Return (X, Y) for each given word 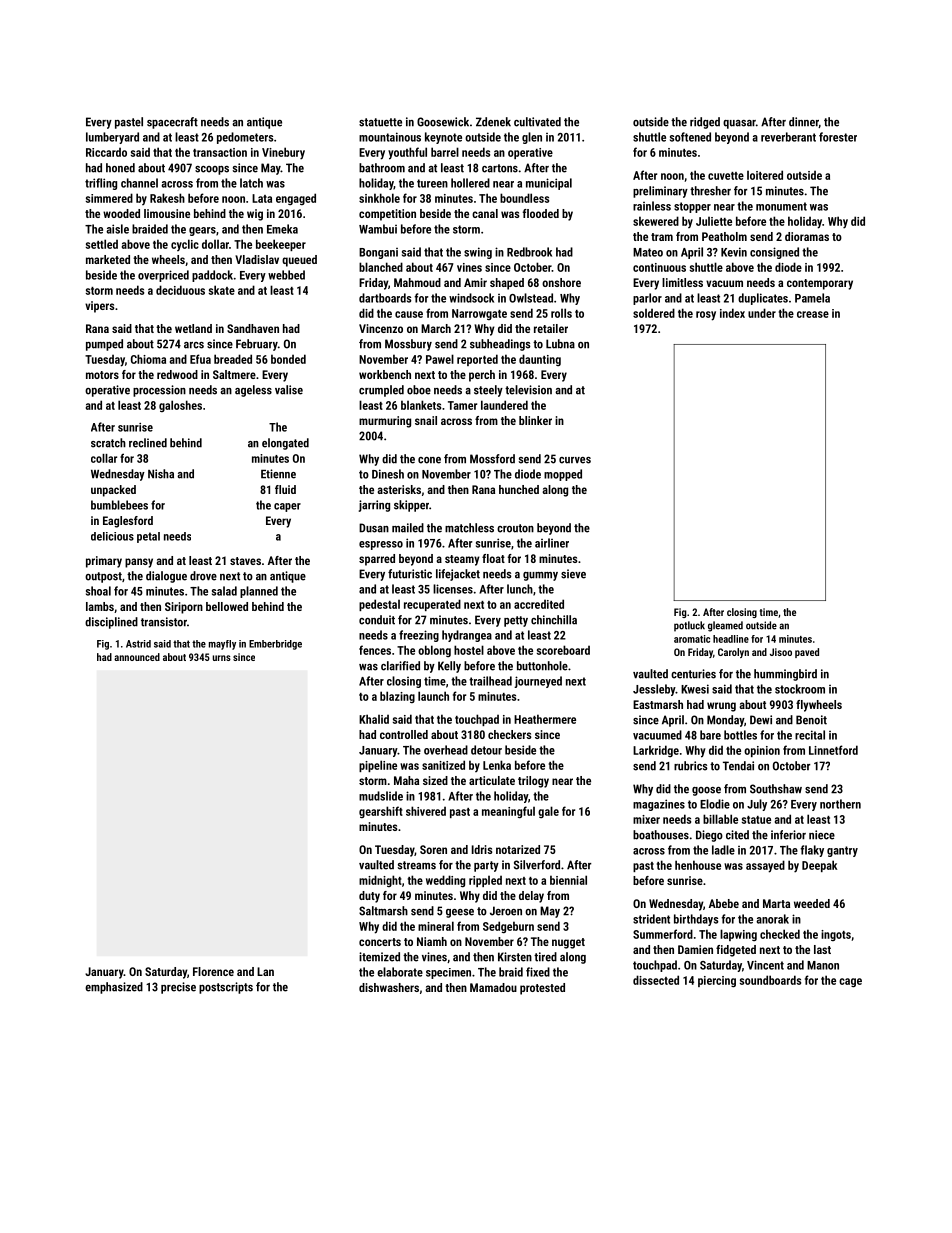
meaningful (508, 812)
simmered (109, 198)
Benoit (811, 720)
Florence (213, 971)
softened (690, 137)
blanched (381, 267)
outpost (103, 577)
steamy (462, 560)
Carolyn (733, 653)
